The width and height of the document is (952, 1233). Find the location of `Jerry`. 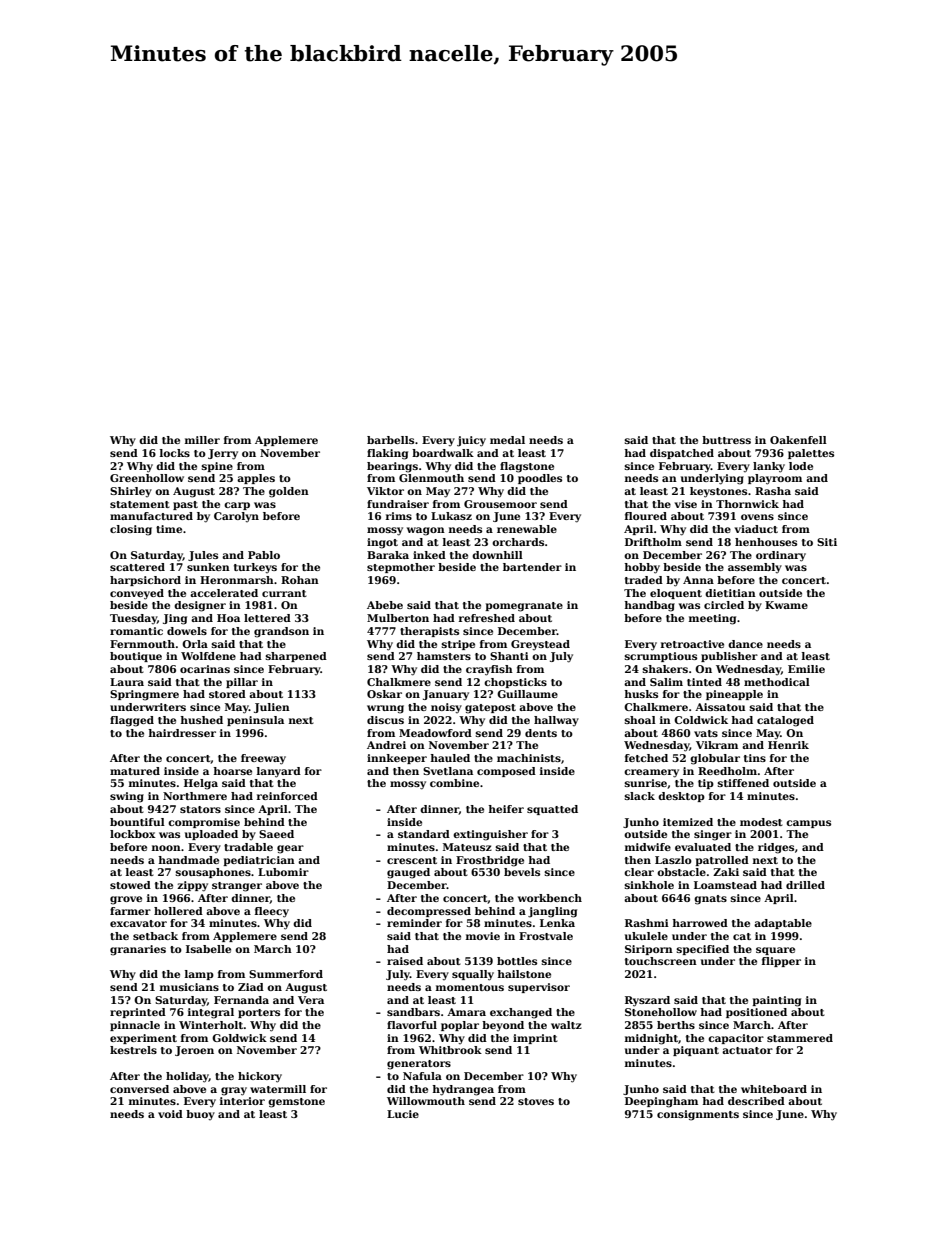

Jerry is located at coordinates (223, 454).
